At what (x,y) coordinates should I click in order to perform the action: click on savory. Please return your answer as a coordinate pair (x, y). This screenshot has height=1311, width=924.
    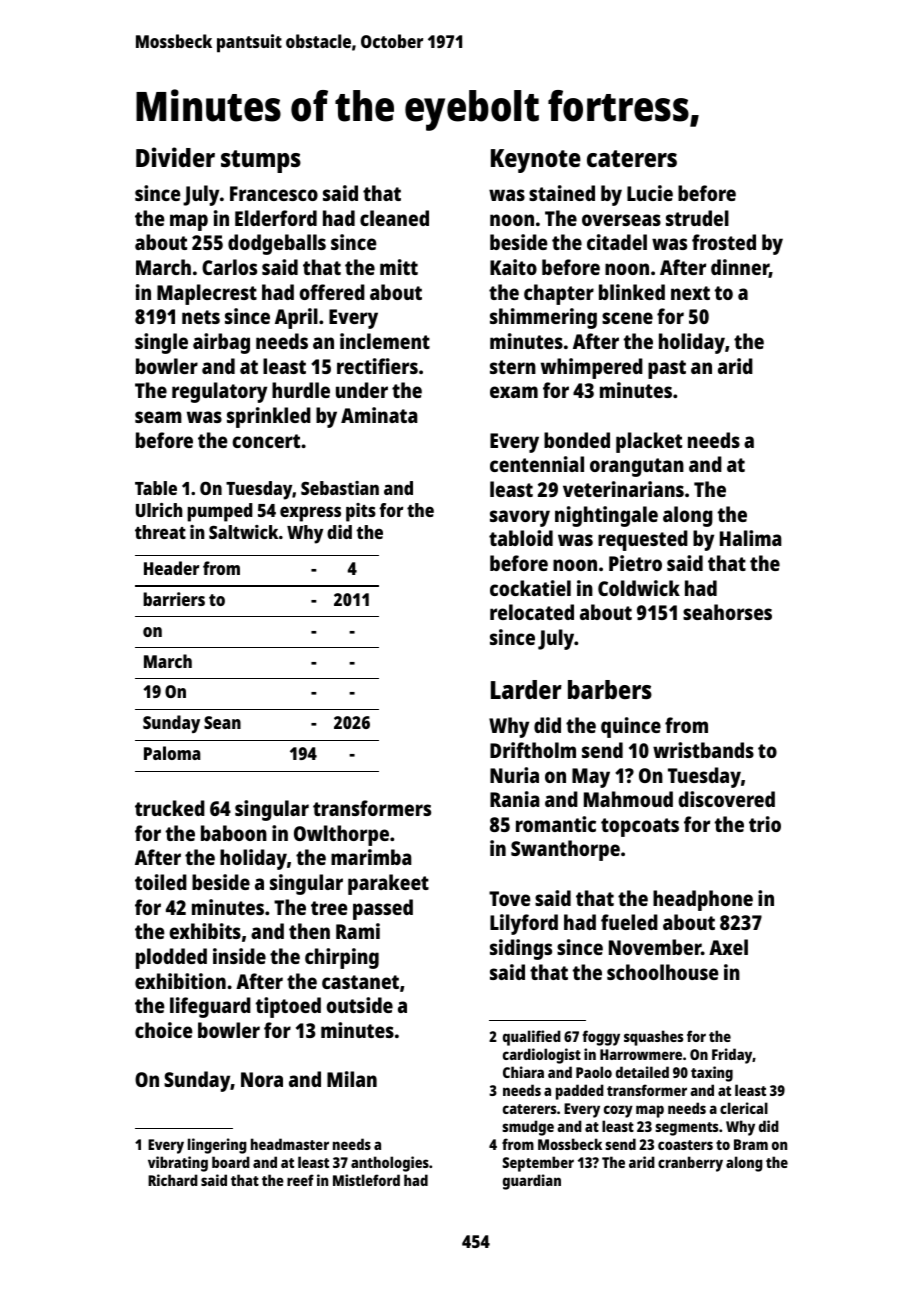
    Looking at the image, I should click on (520, 518).
